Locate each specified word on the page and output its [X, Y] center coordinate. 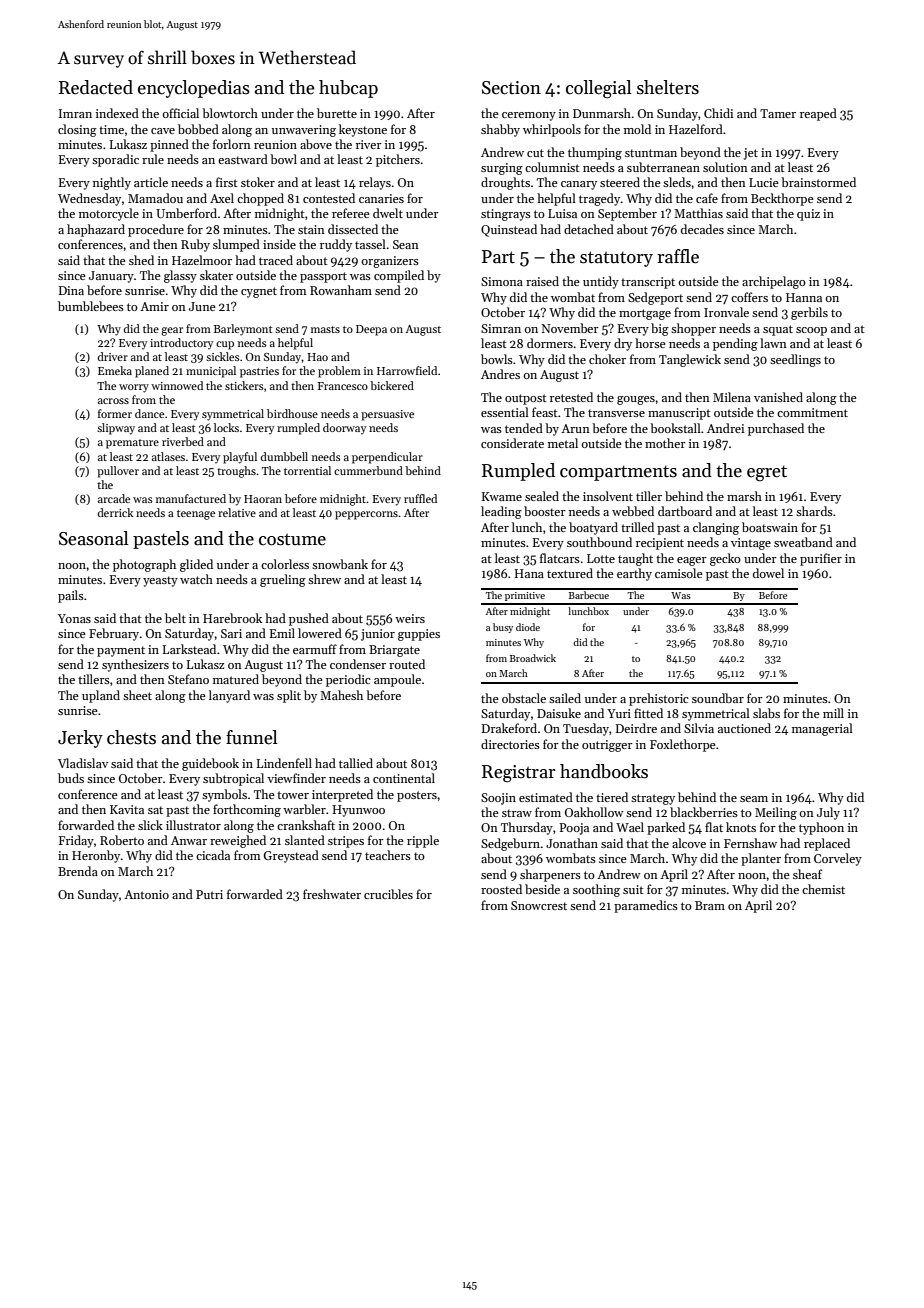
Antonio [146, 894]
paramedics [646, 906]
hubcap [348, 89]
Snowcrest [539, 905]
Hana [529, 573]
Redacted [96, 87]
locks [226, 427]
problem [339, 372]
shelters [668, 87]
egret [767, 473]
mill [833, 713]
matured [236, 679]
